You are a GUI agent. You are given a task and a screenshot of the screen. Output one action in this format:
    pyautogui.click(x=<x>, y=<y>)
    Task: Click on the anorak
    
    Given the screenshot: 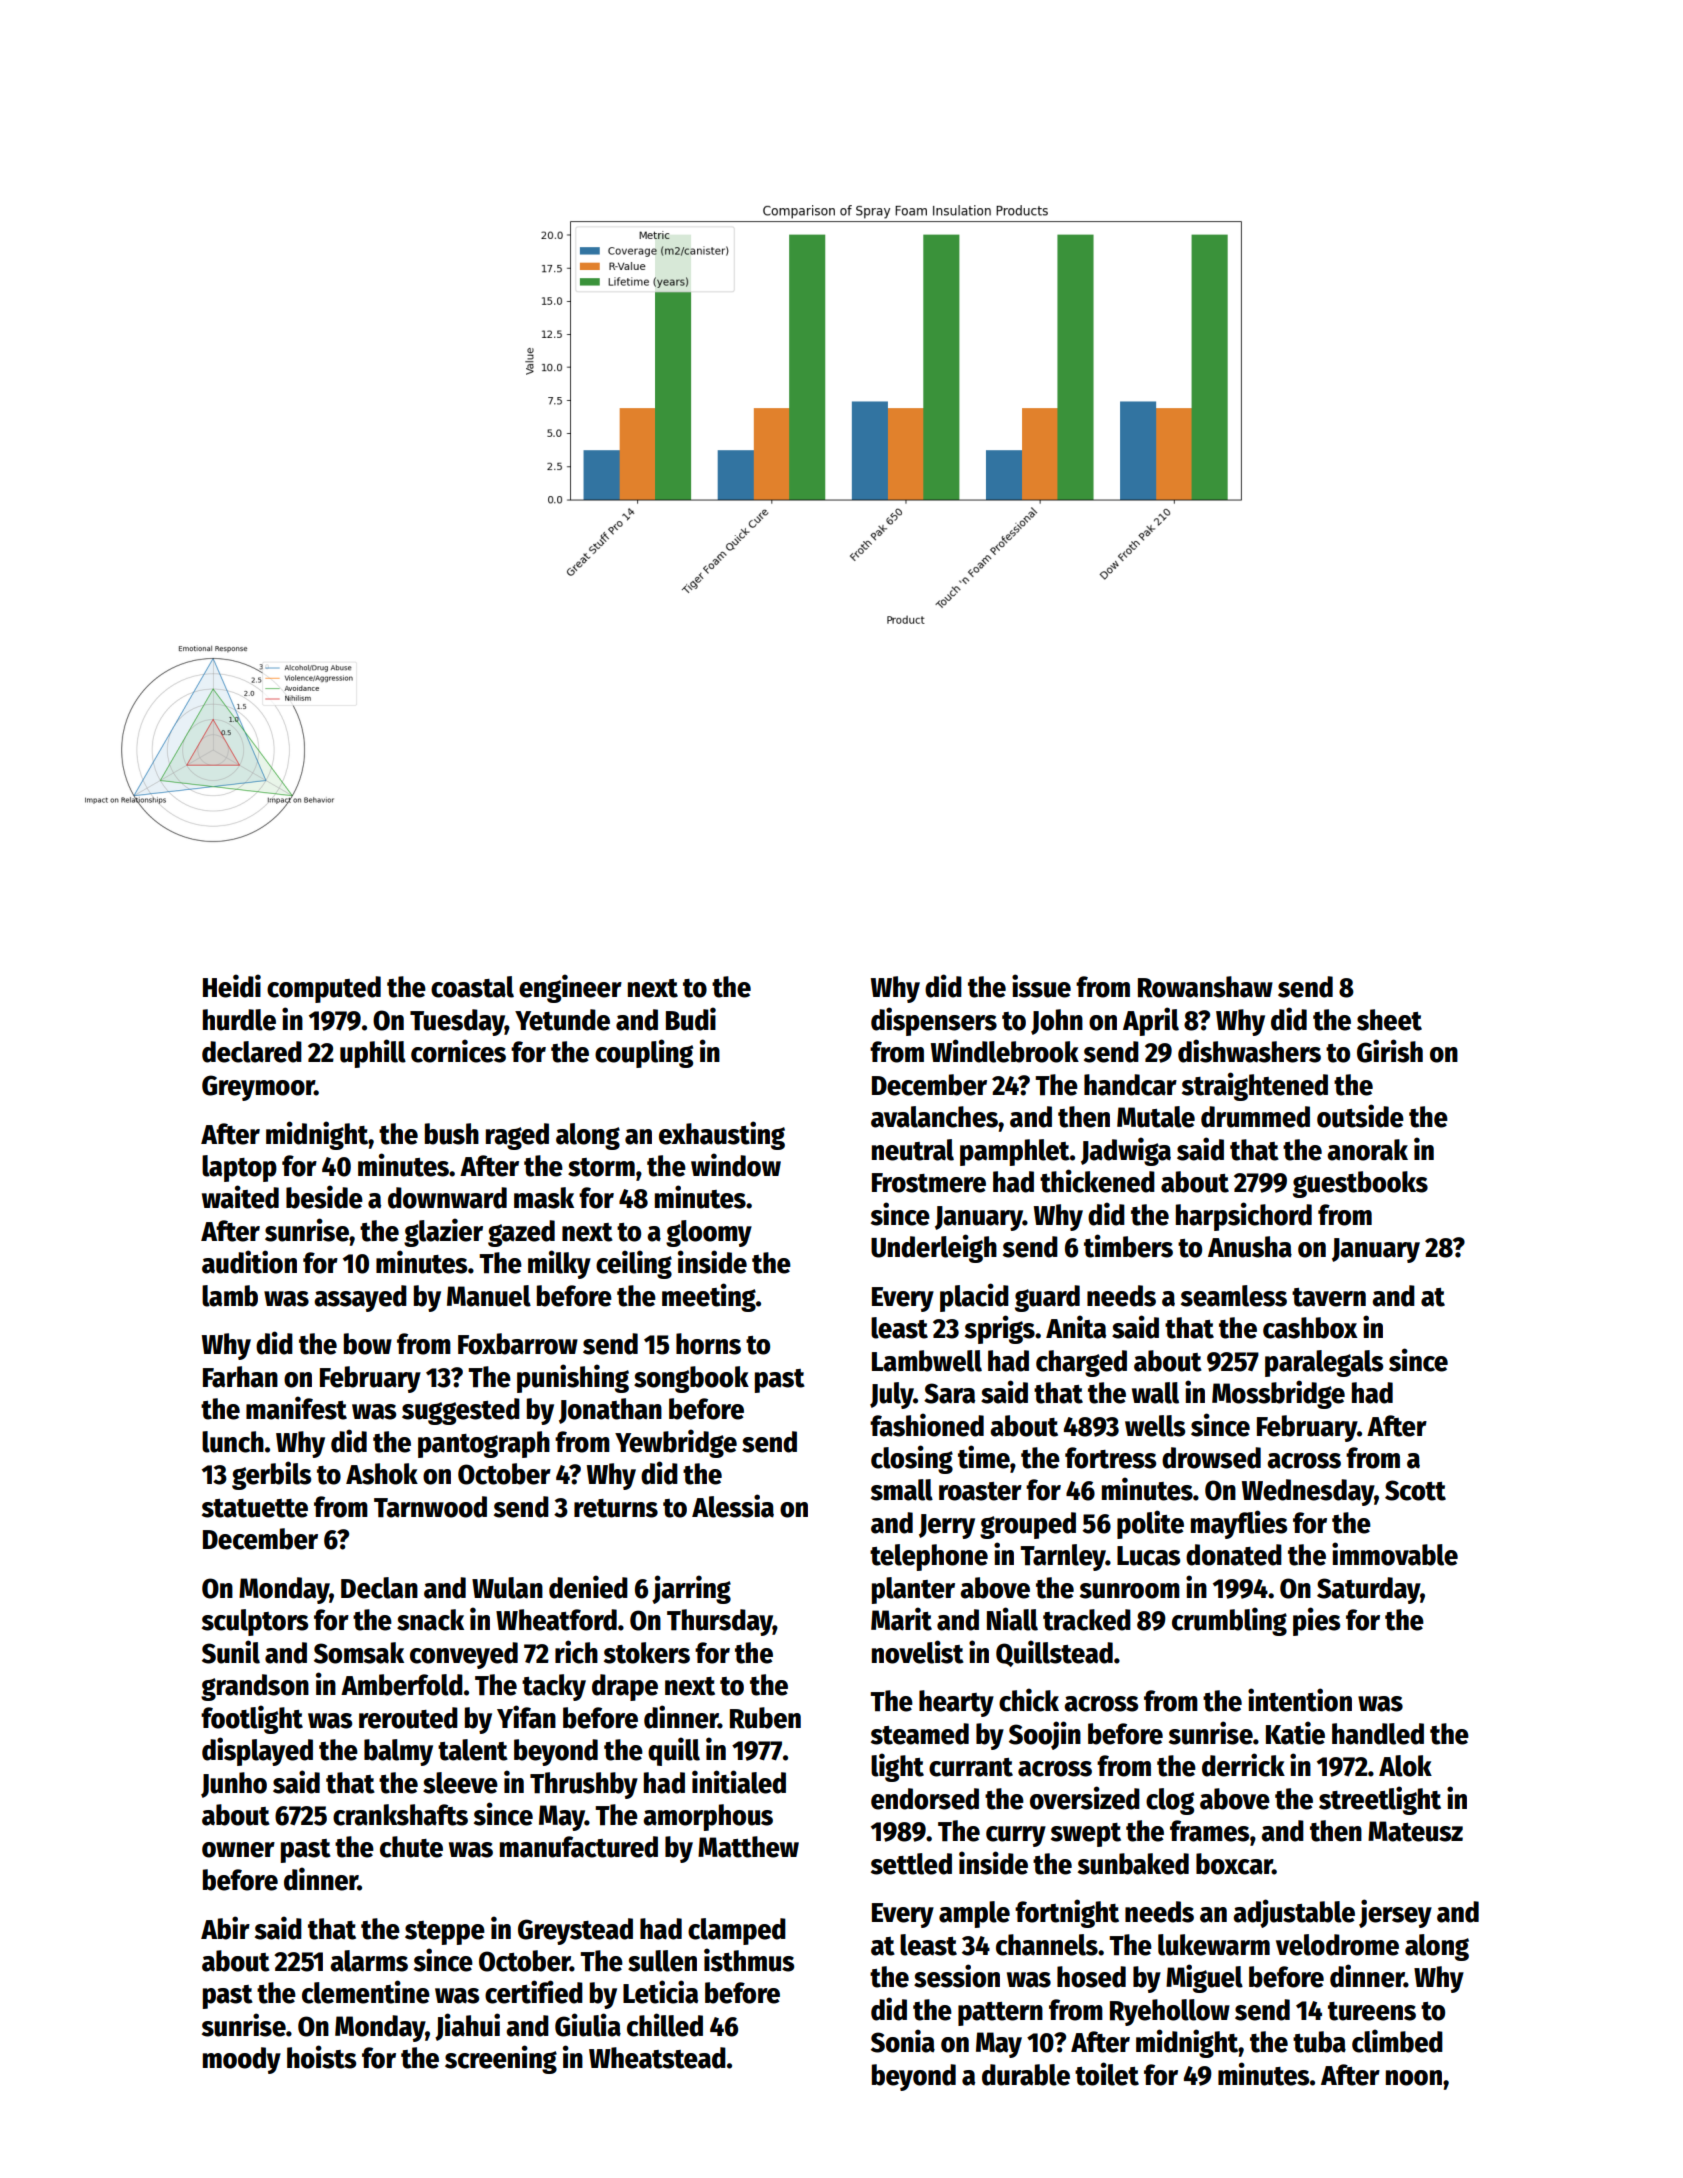 What is the action you would take?
    pyautogui.click(x=1367, y=1150)
